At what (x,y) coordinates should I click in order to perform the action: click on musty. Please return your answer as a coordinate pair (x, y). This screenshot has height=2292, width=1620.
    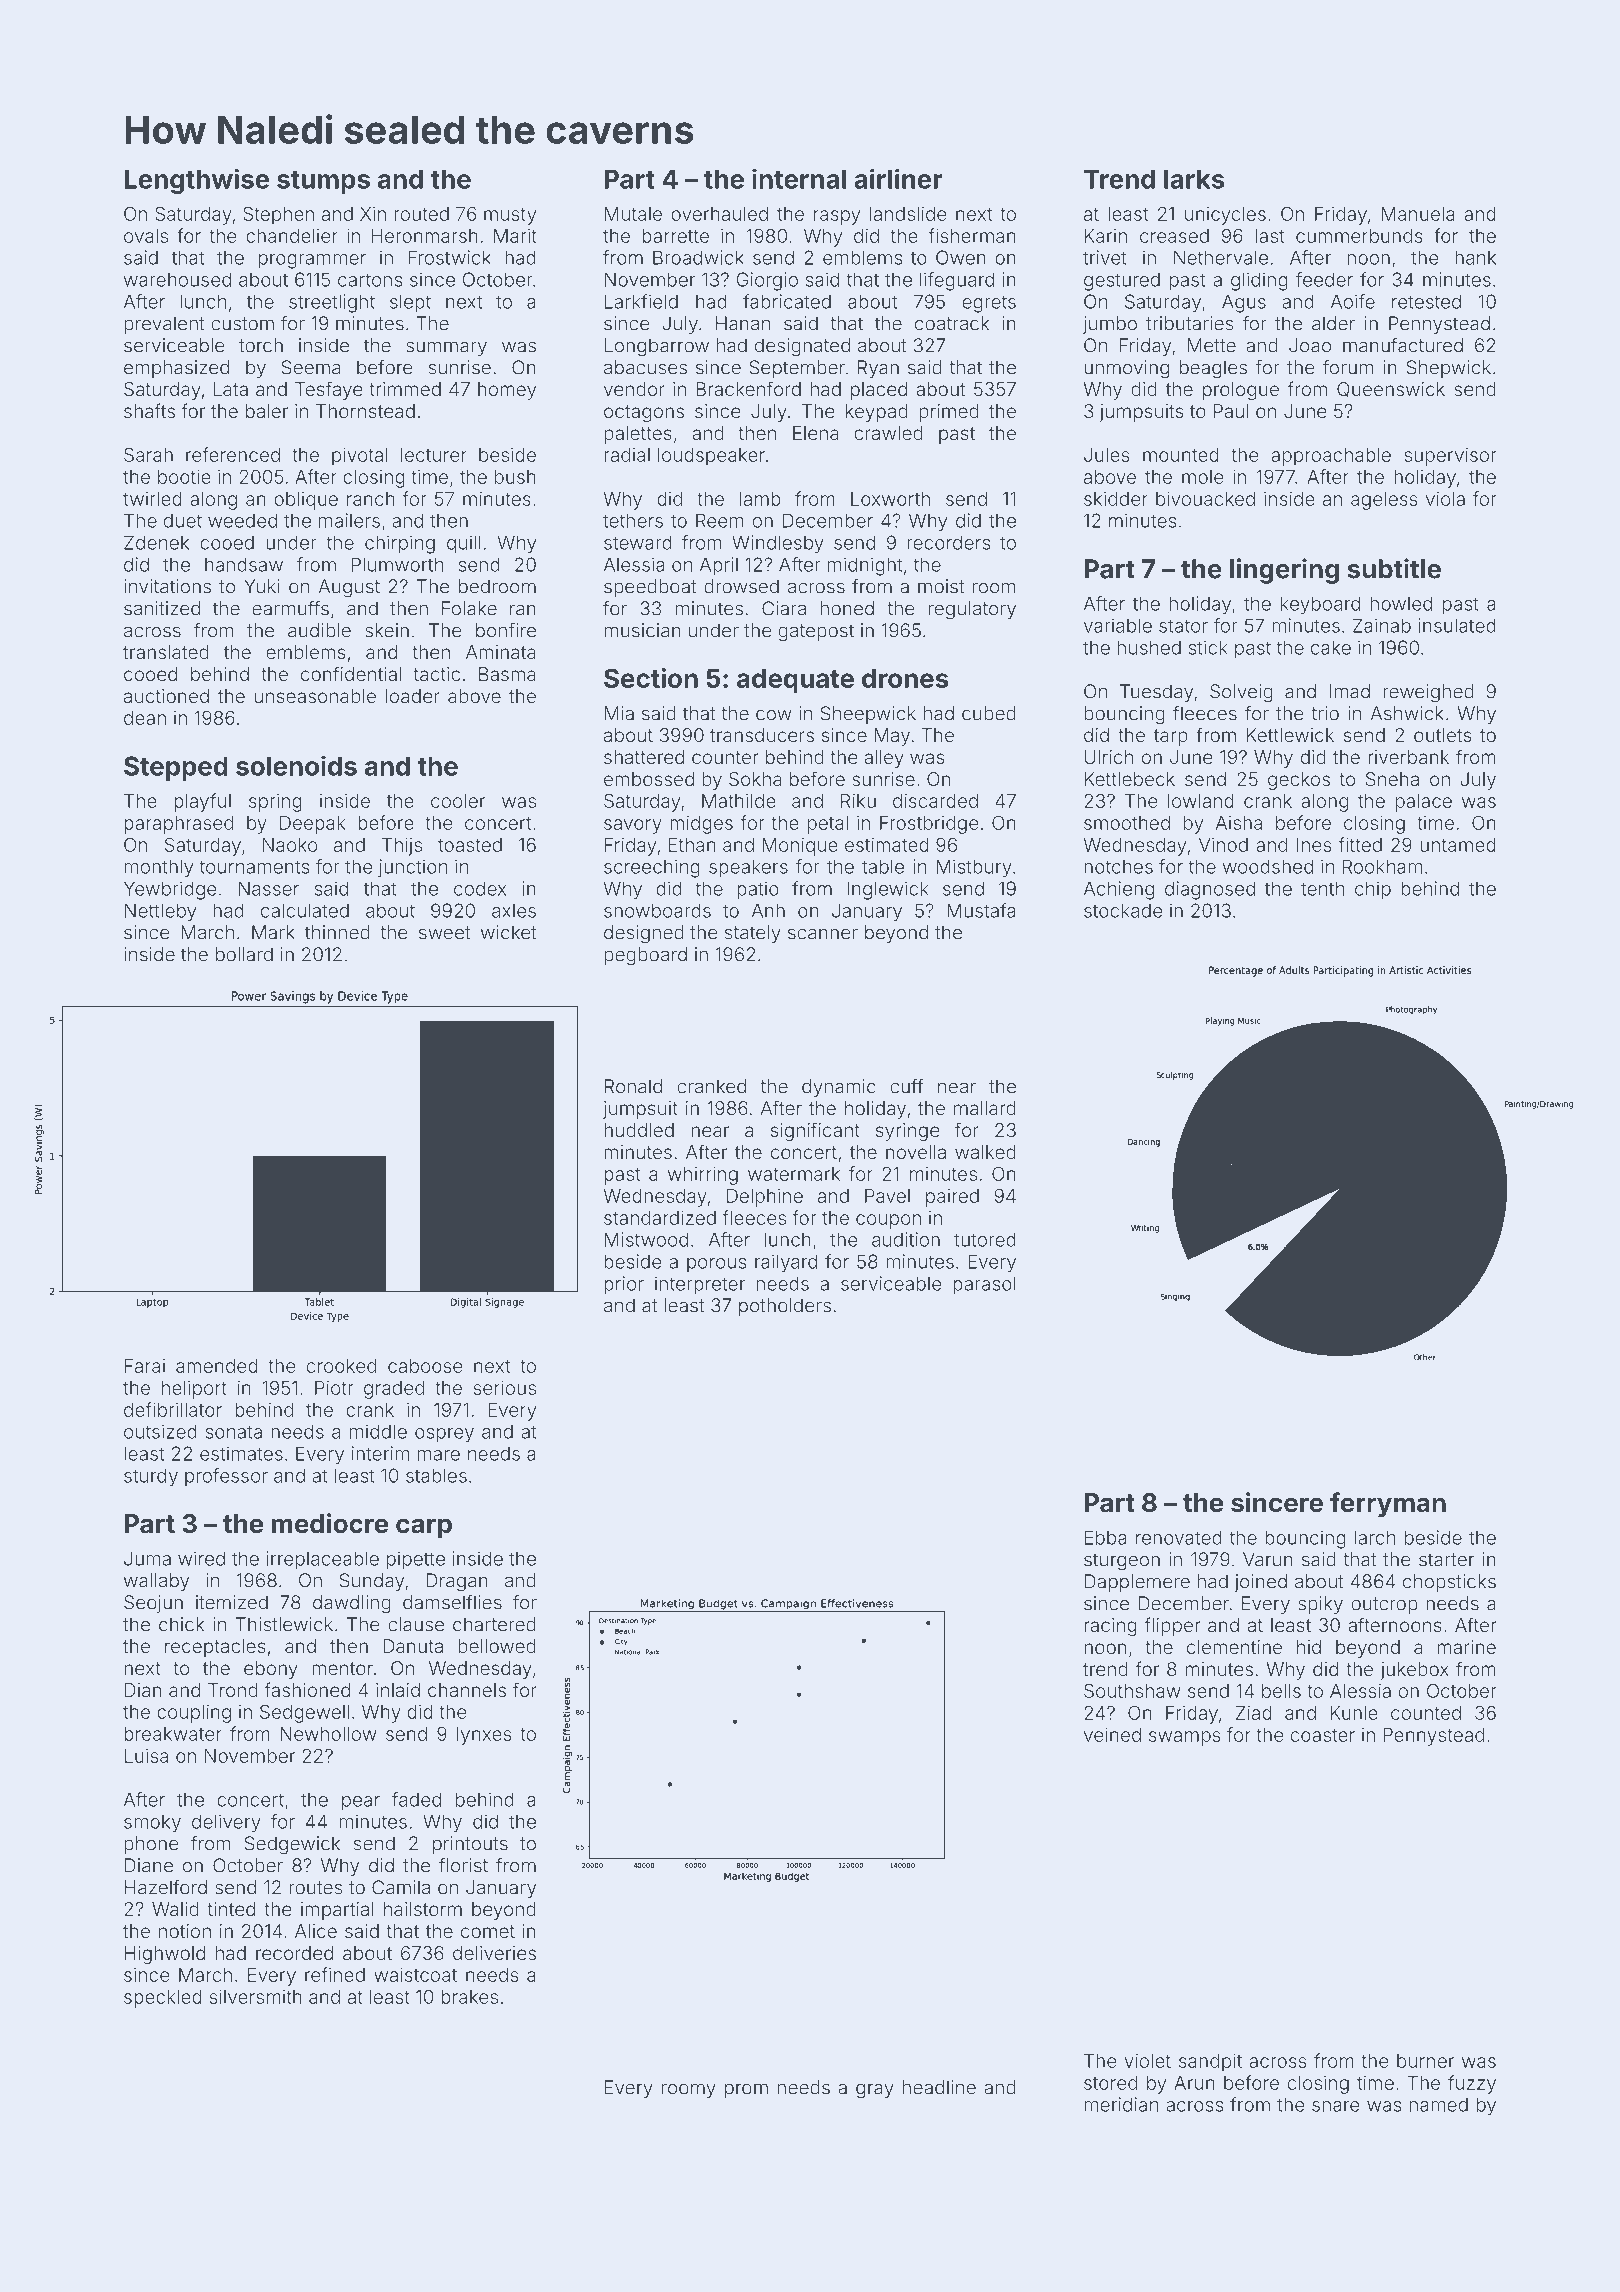
    Looking at the image, I should click on (510, 216).
